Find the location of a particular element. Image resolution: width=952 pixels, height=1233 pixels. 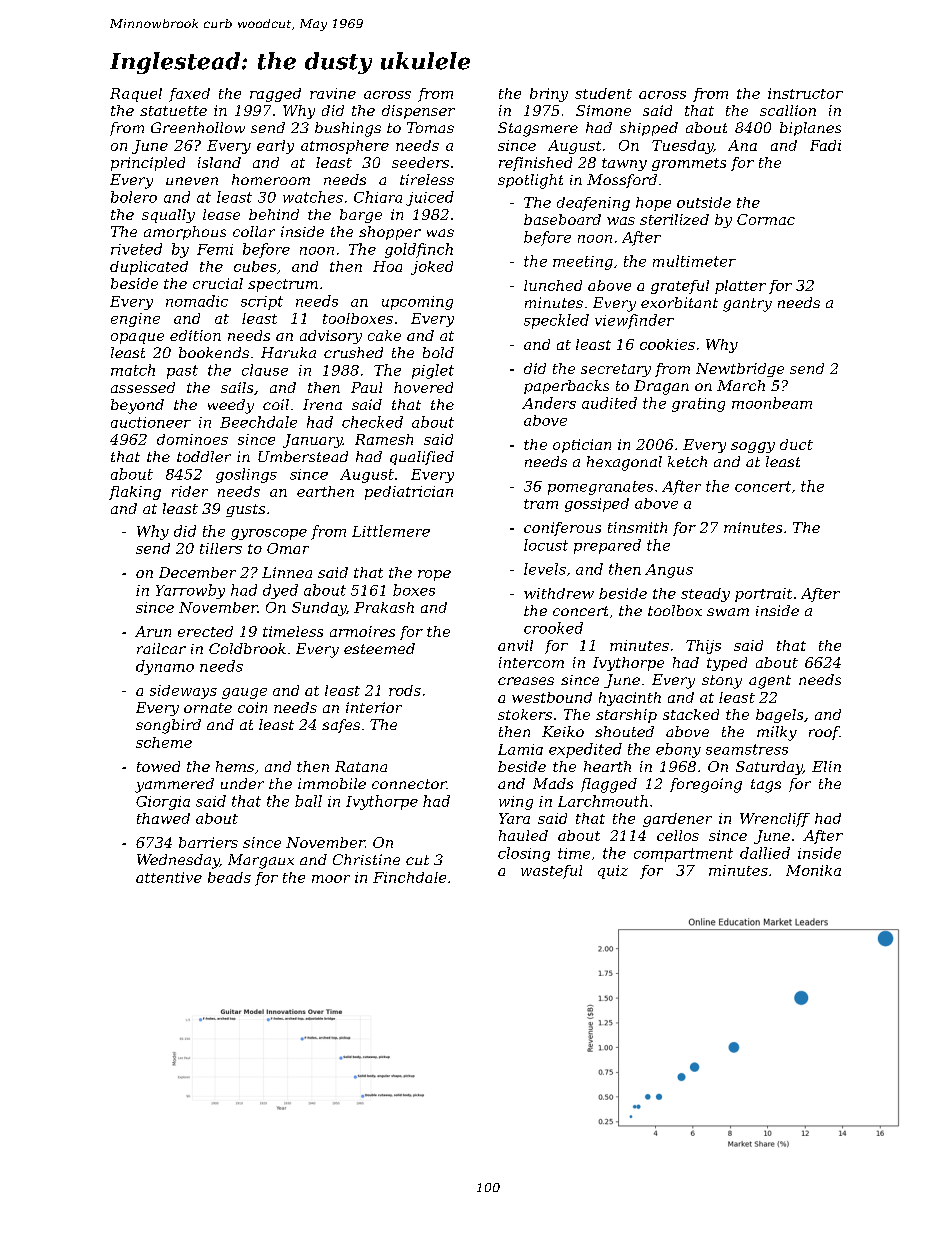

bagels is located at coordinates (779, 716).
